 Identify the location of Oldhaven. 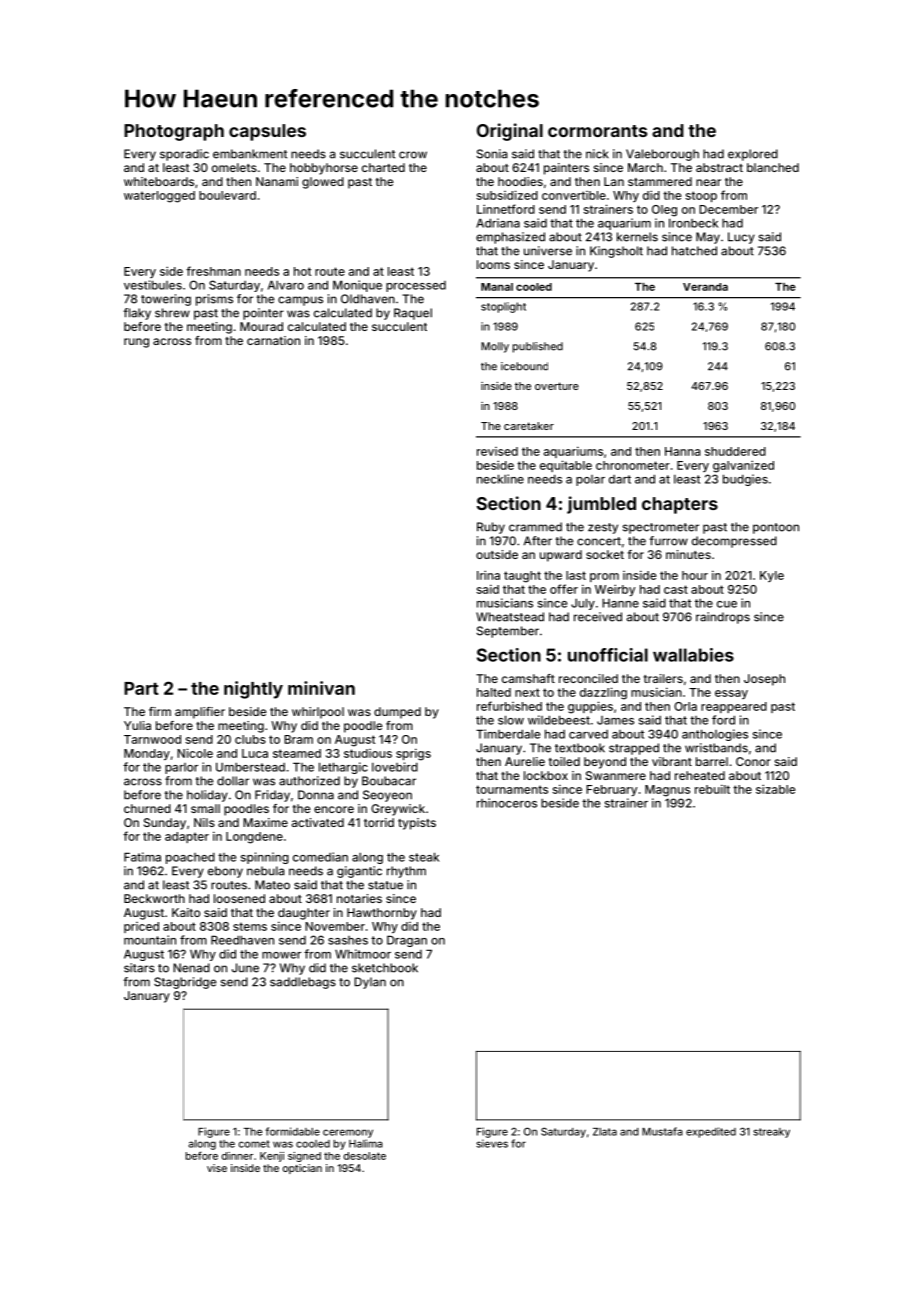
(368, 299).
